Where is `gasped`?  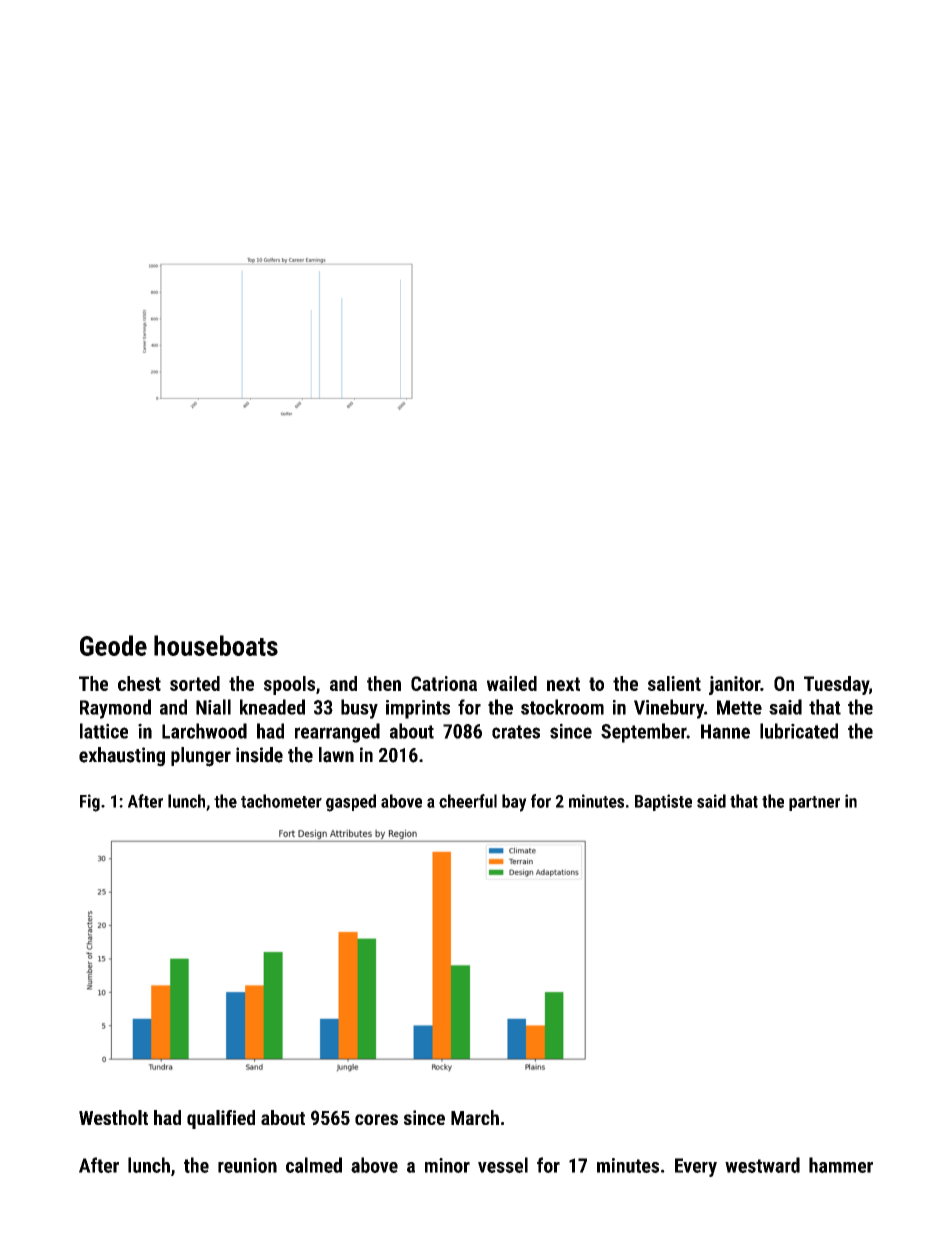
gasped is located at coordinates (351, 803).
